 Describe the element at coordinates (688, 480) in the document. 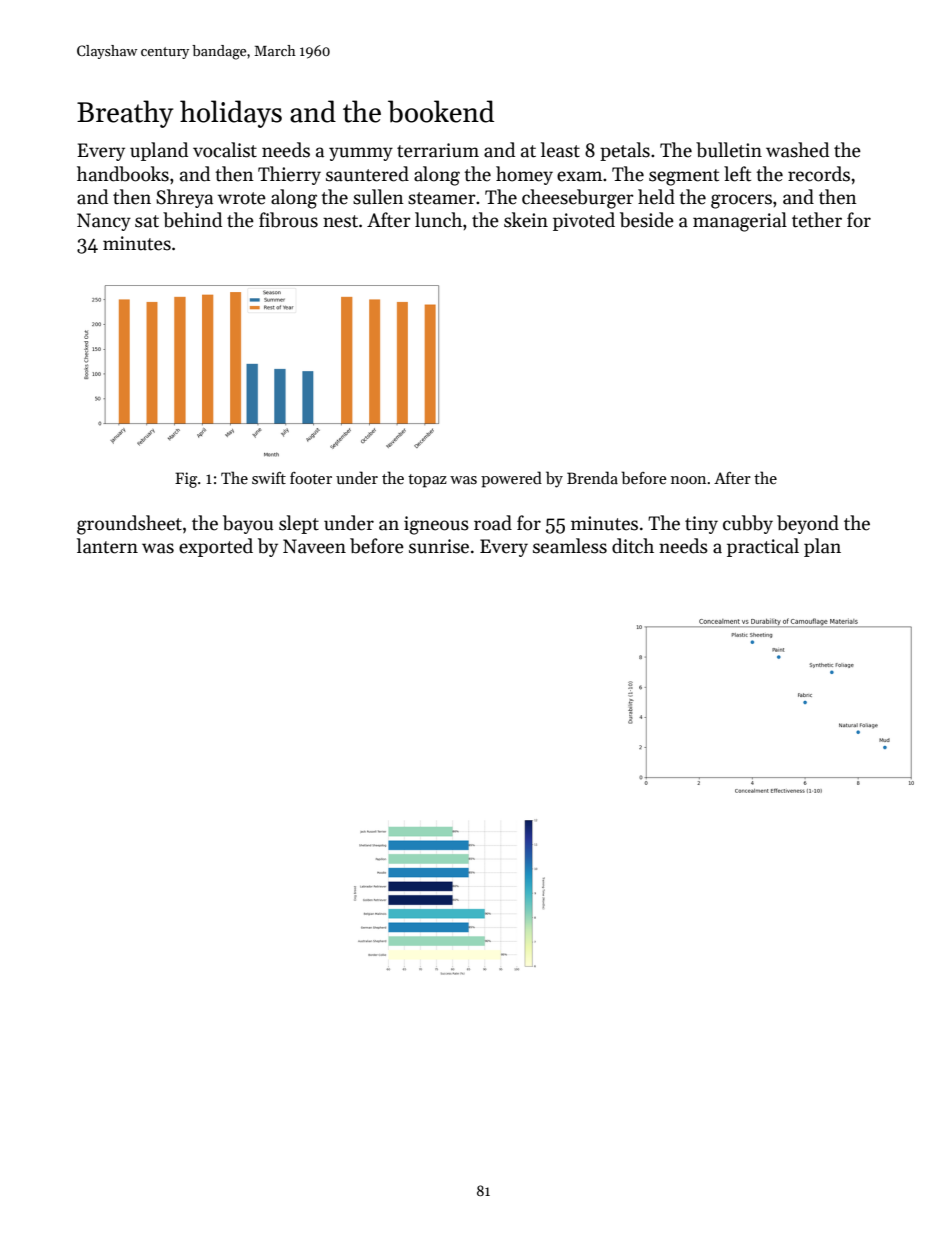

I see `noon` at that location.
